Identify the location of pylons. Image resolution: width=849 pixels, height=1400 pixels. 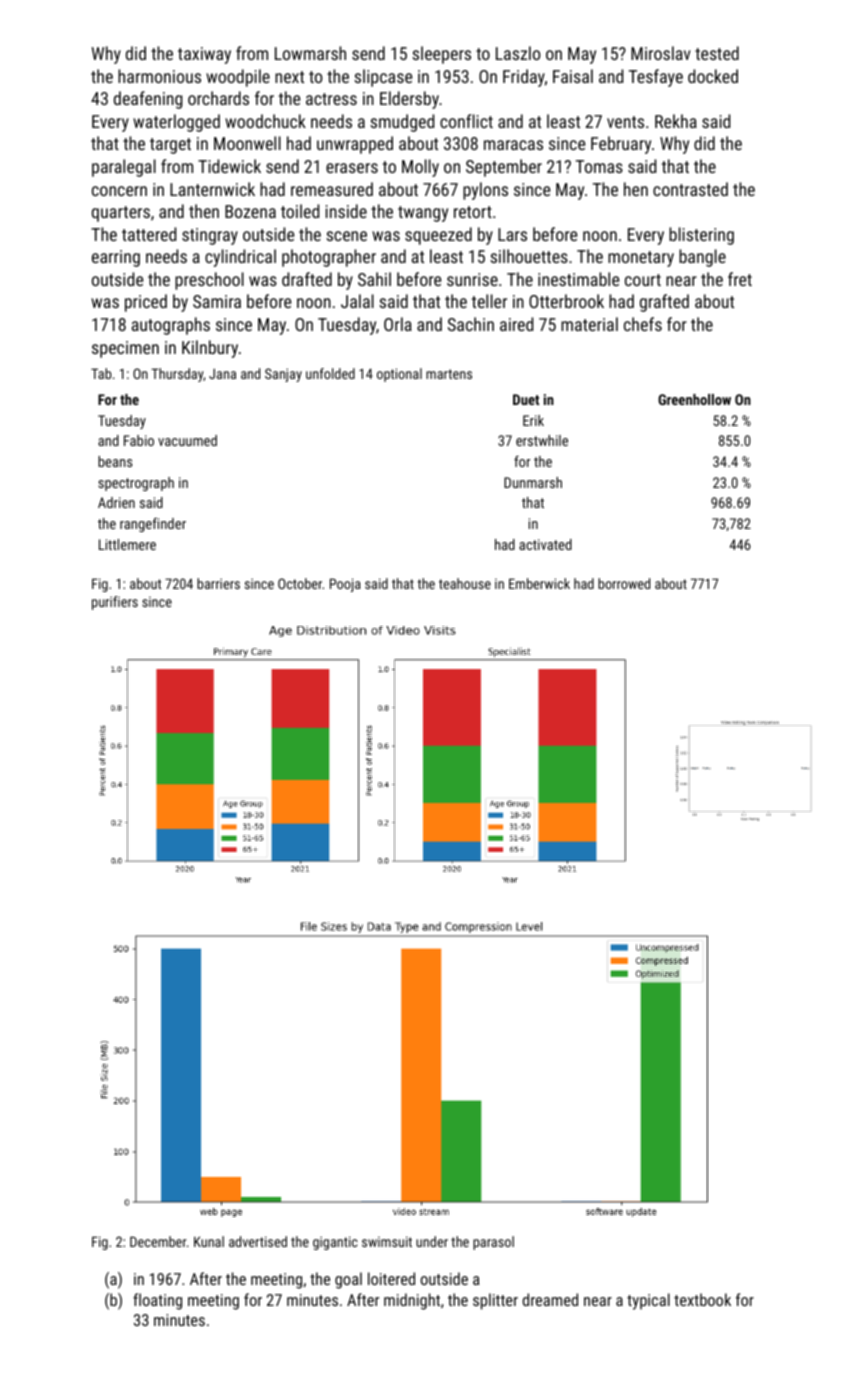
(485, 191).
